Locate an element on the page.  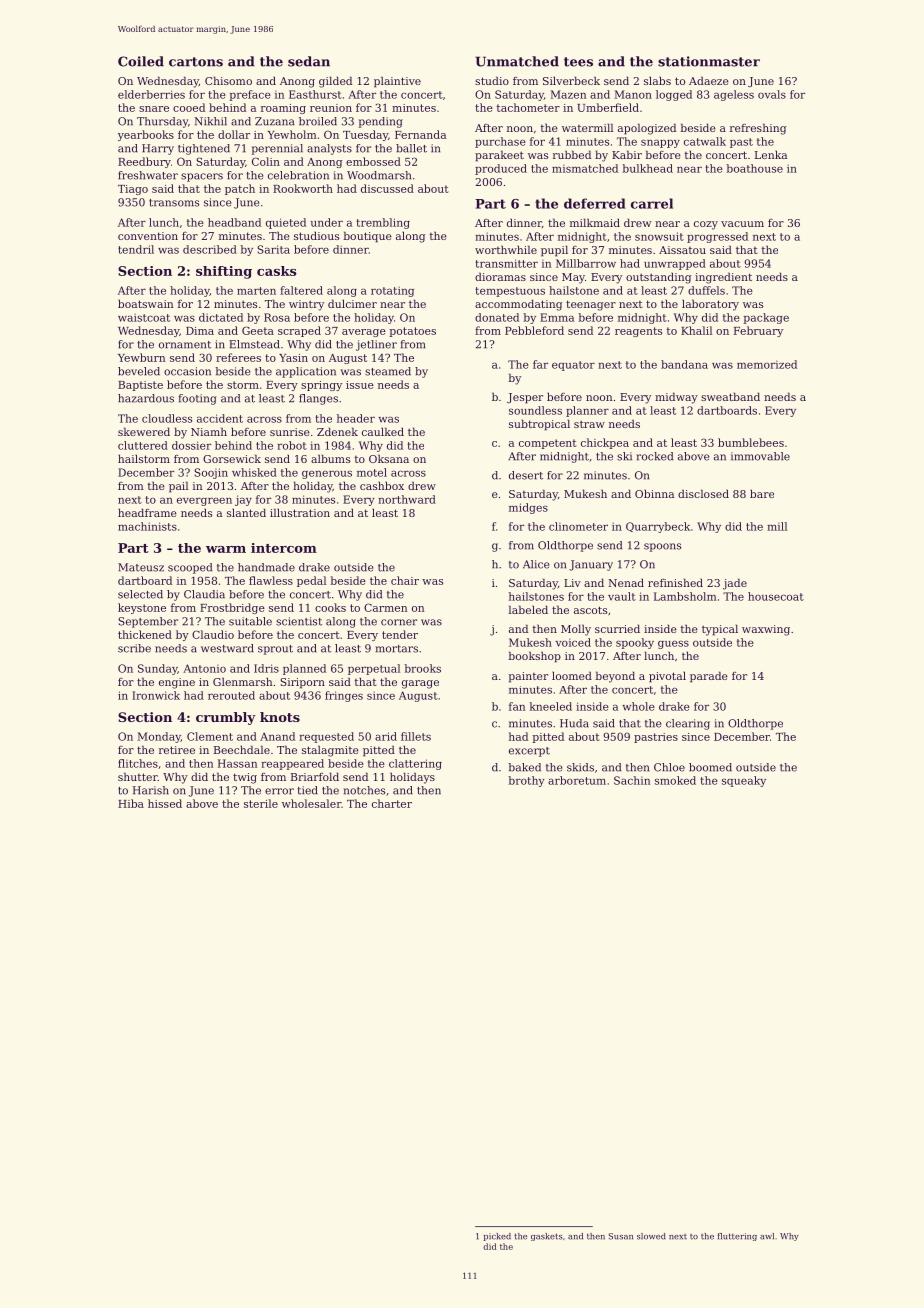
squeaky is located at coordinates (744, 781).
